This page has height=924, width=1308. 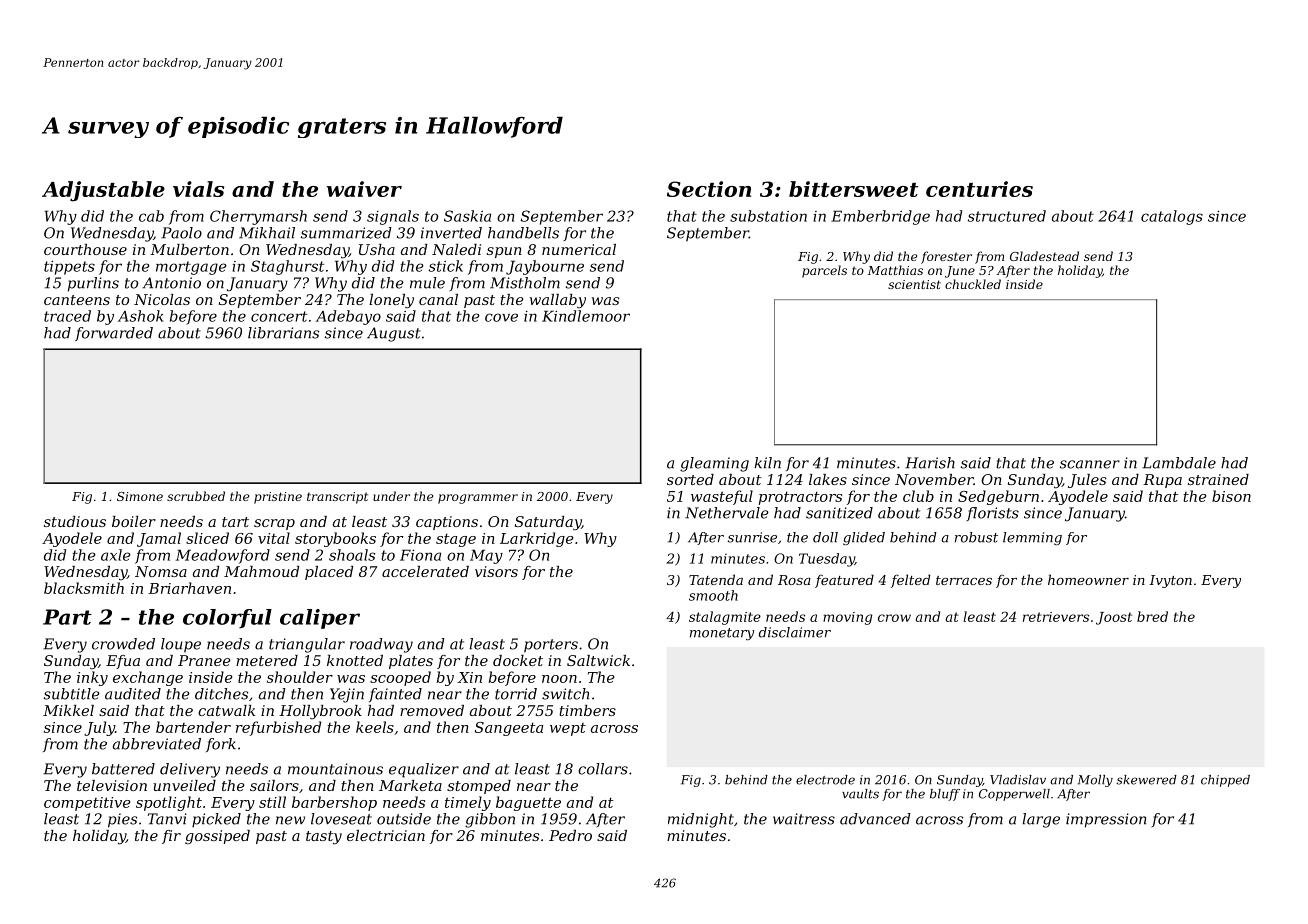 What do you see at coordinates (1056, 617) in the page?
I see `retrievers` at bounding box center [1056, 617].
